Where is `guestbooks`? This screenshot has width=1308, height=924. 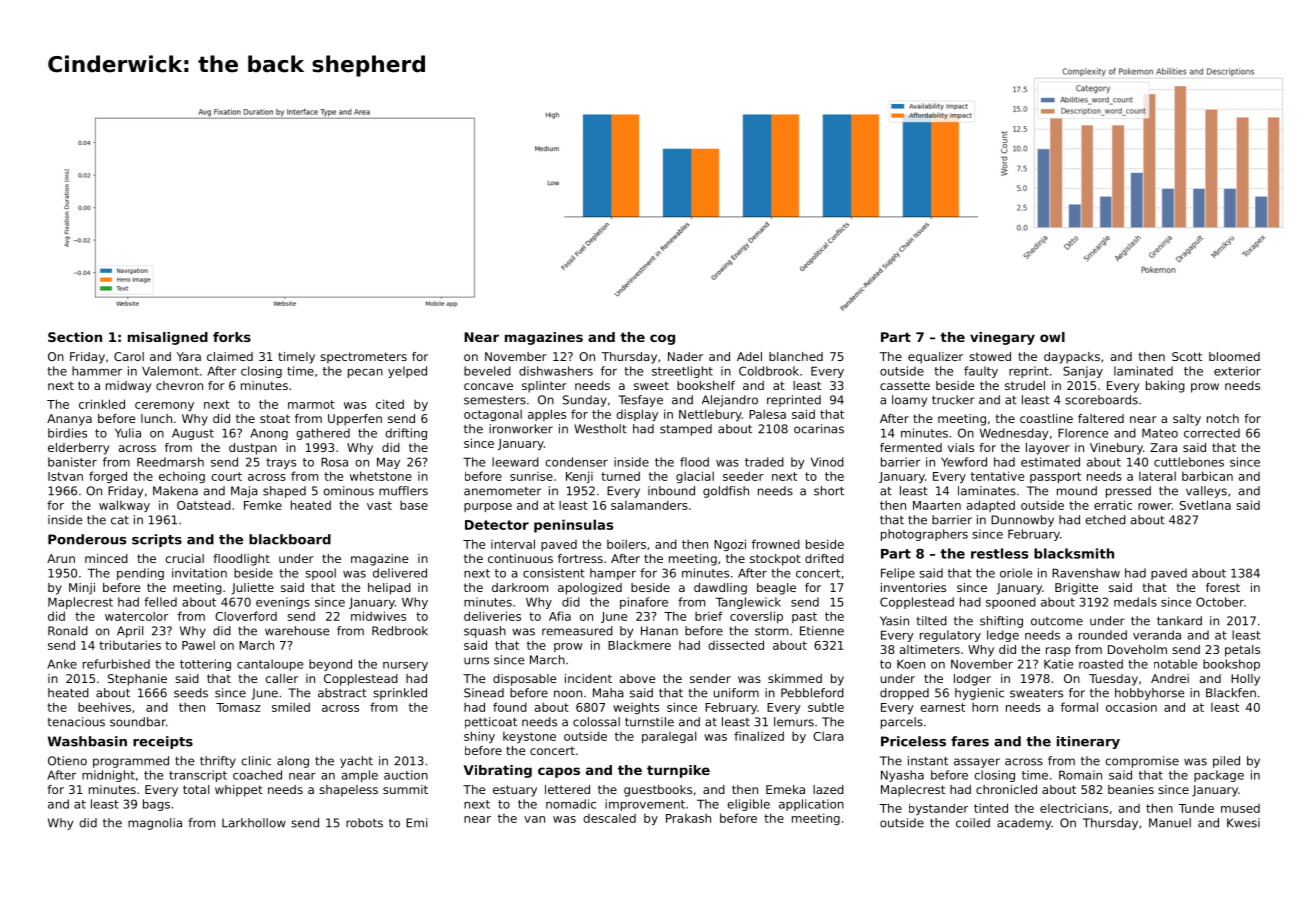 guestbooks is located at coordinates (658, 791).
